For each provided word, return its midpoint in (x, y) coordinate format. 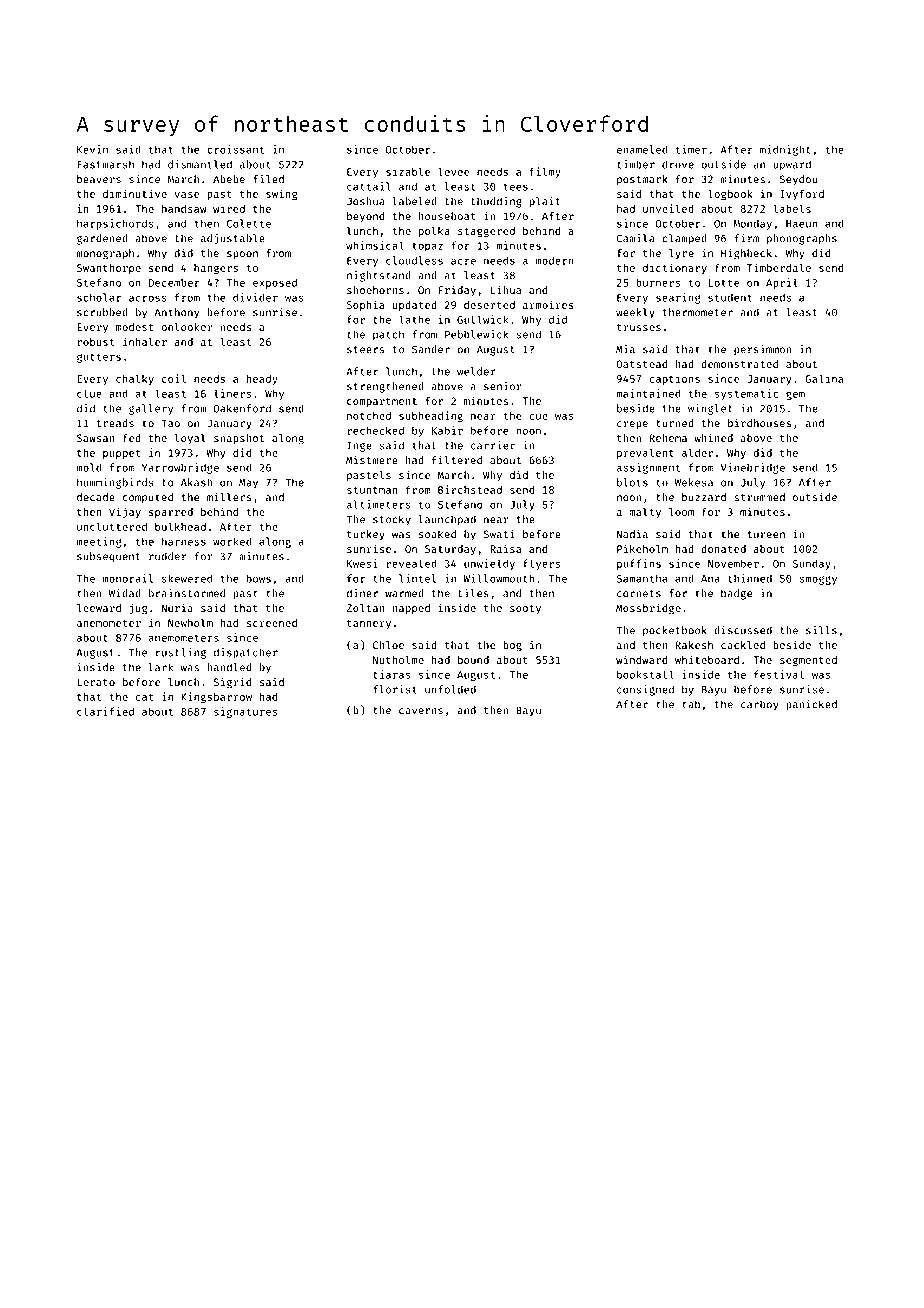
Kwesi (362, 563)
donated (723, 549)
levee (453, 171)
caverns (421, 711)
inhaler (145, 341)
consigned (645, 690)
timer (691, 149)
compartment (382, 402)
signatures (245, 712)
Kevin (92, 149)
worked (232, 541)
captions (674, 379)
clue (89, 393)
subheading (431, 416)
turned (675, 423)
